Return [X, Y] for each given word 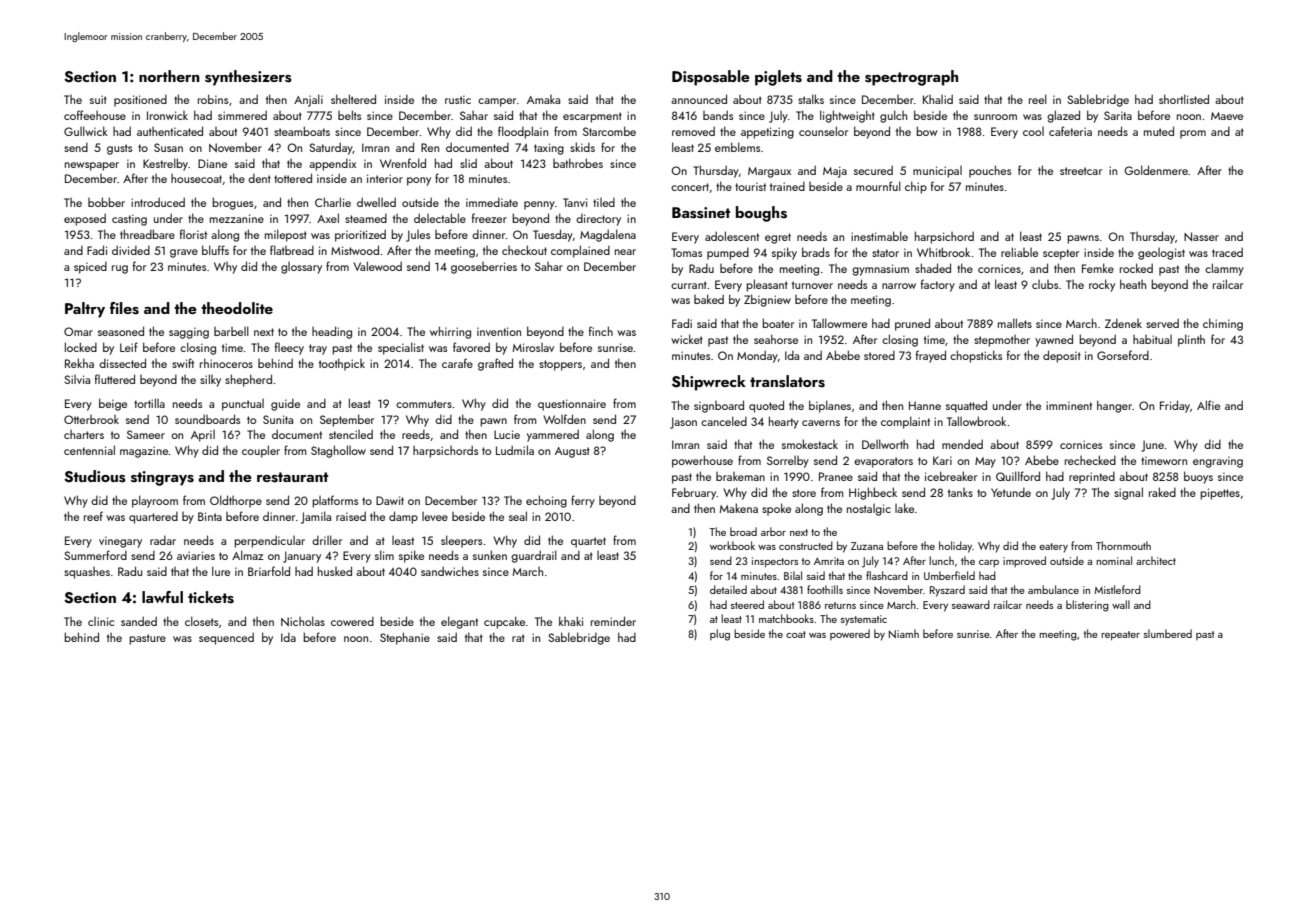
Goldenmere [1156, 170]
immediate [492, 202]
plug [720, 635]
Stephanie [405, 638]
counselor [823, 131]
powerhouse [702, 461]
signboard [719, 406]
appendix [332, 164]
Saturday [331, 148]
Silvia [77, 379]
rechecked [1090, 460]
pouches [990, 171]
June [1152, 446]
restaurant [292, 477]
